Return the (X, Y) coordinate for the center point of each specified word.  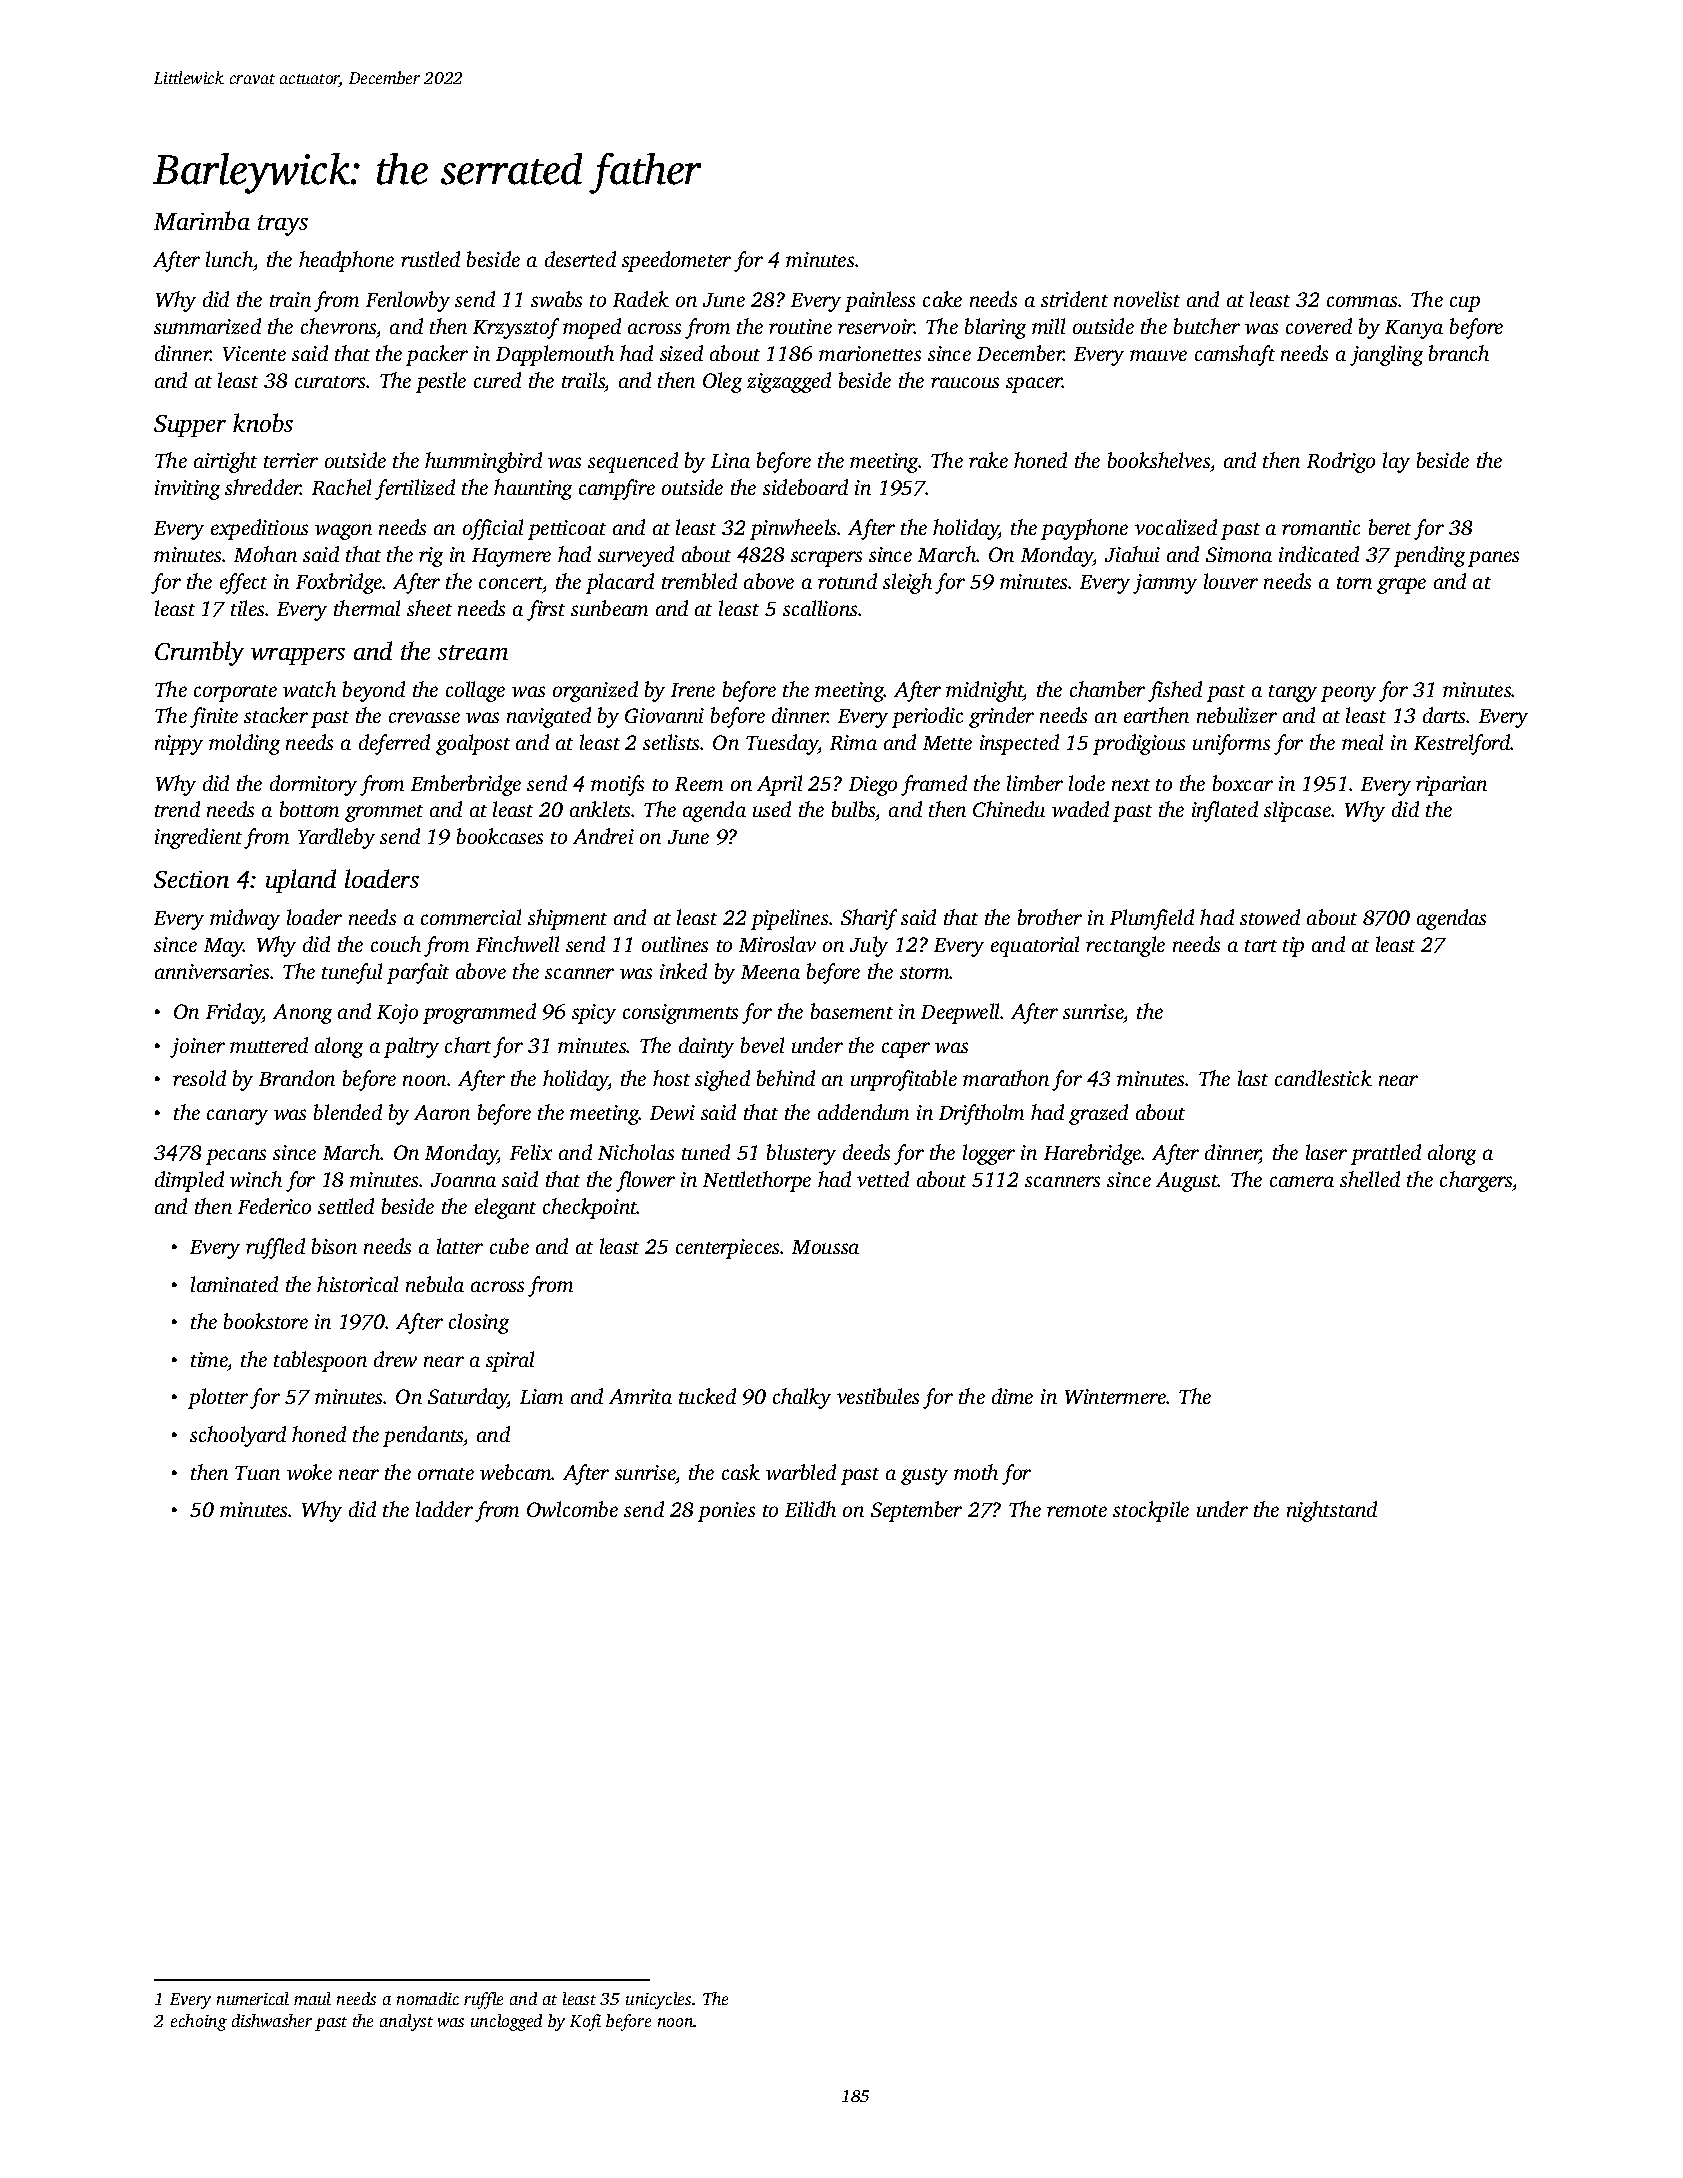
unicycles (658, 2000)
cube (509, 1246)
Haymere (511, 557)
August (1187, 1182)
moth (976, 1472)
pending (1429, 556)
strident (1074, 299)
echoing (199, 2022)
